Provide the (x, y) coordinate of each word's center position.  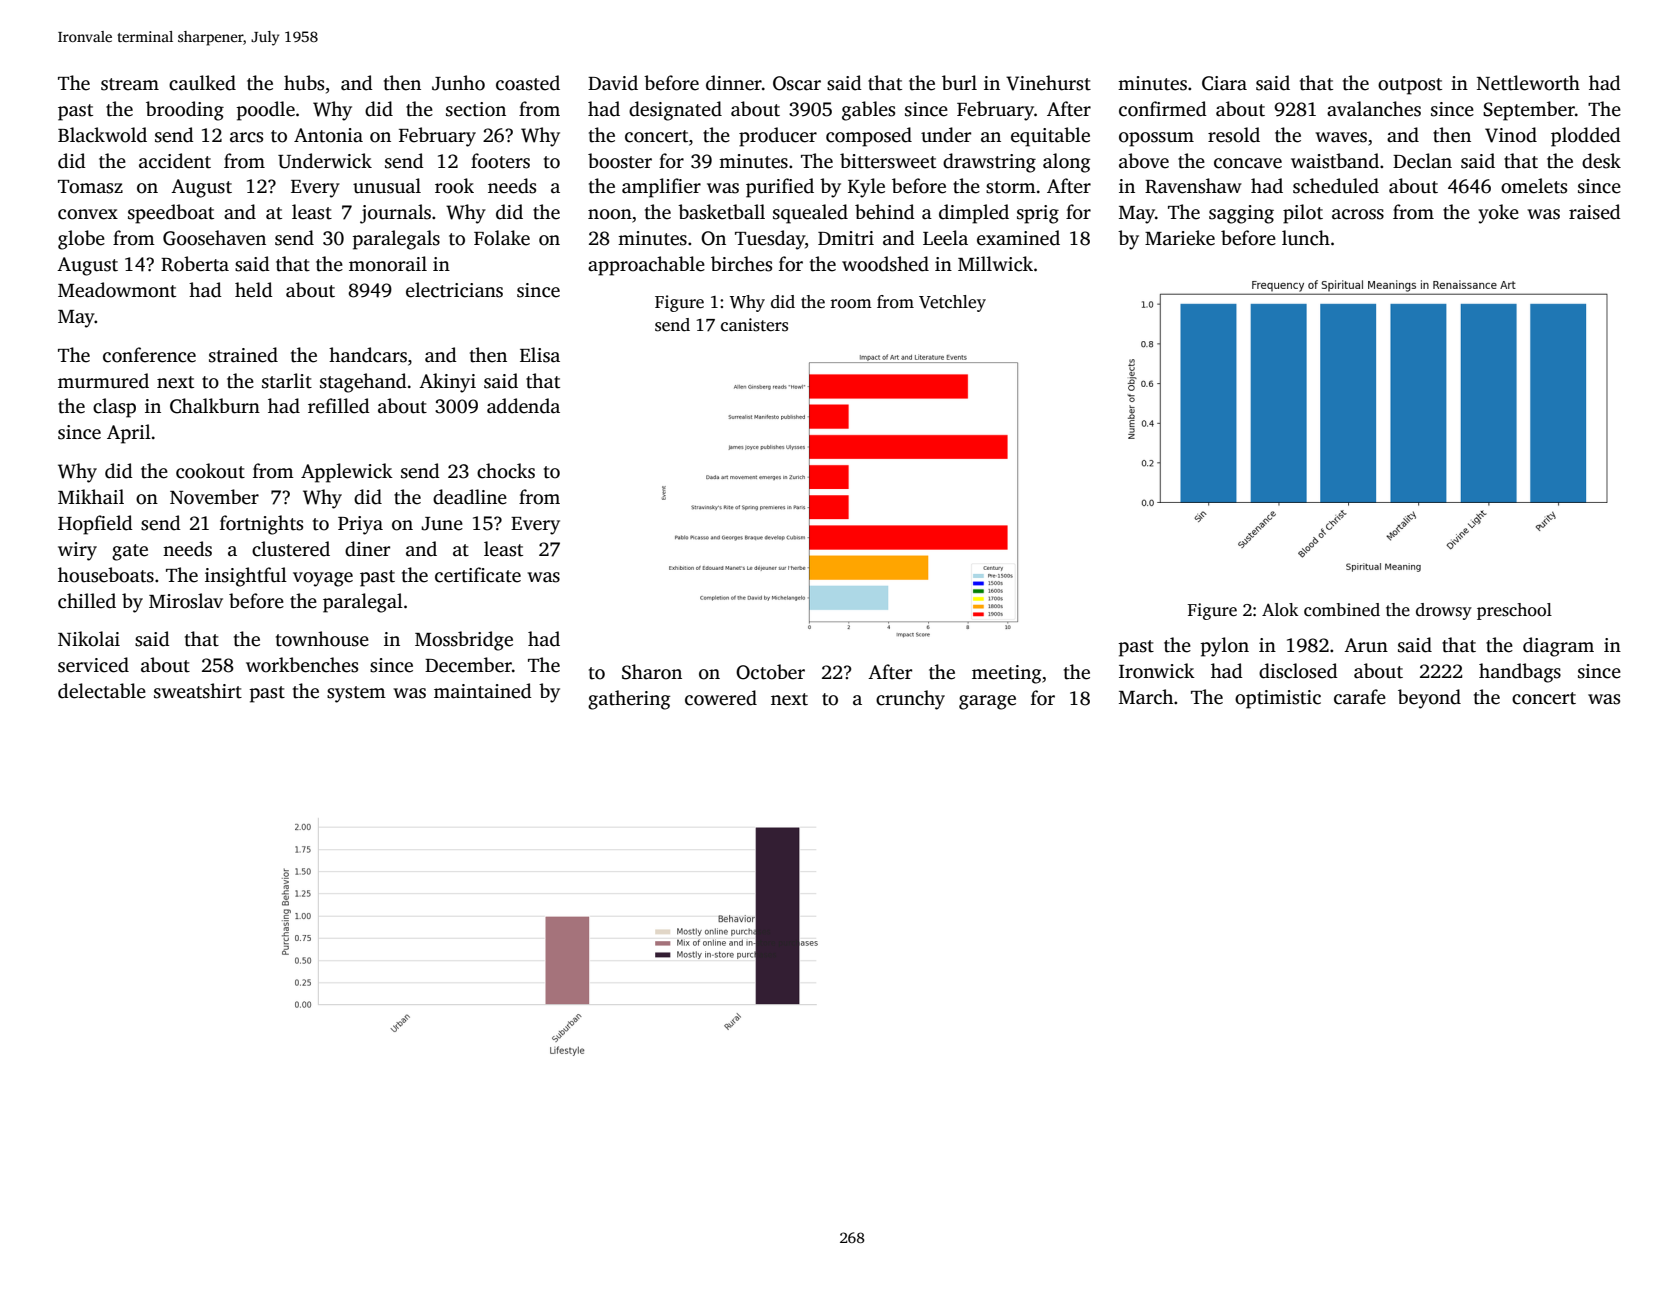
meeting (1006, 674)
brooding (185, 111)
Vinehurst (1048, 83)
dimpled (974, 214)
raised (1595, 212)
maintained (483, 691)
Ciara (1224, 83)
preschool (1514, 611)
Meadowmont (117, 290)
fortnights (261, 525)
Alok (1280, 610)
